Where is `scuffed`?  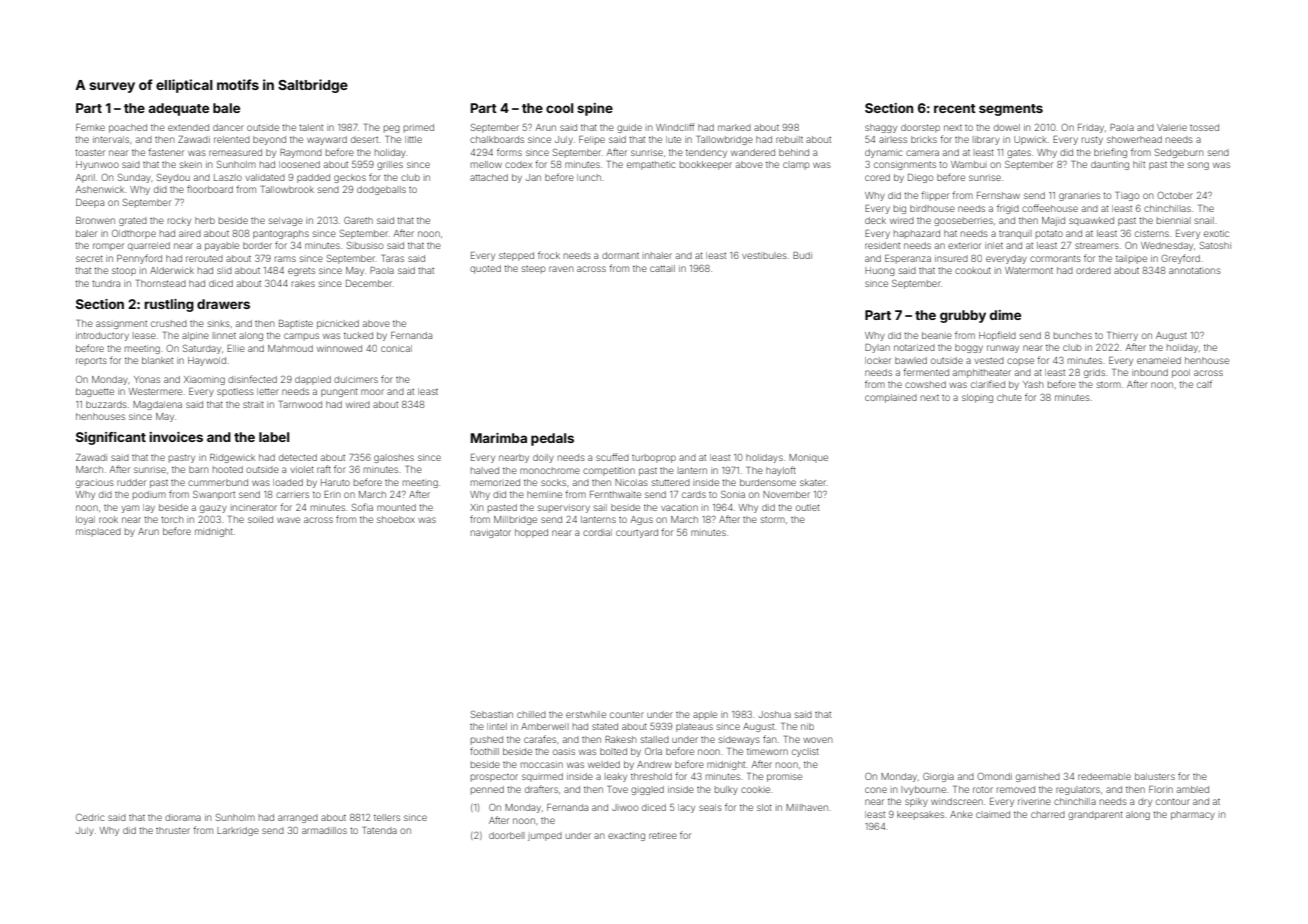 scuffed is located at coordinates (612, 457).
